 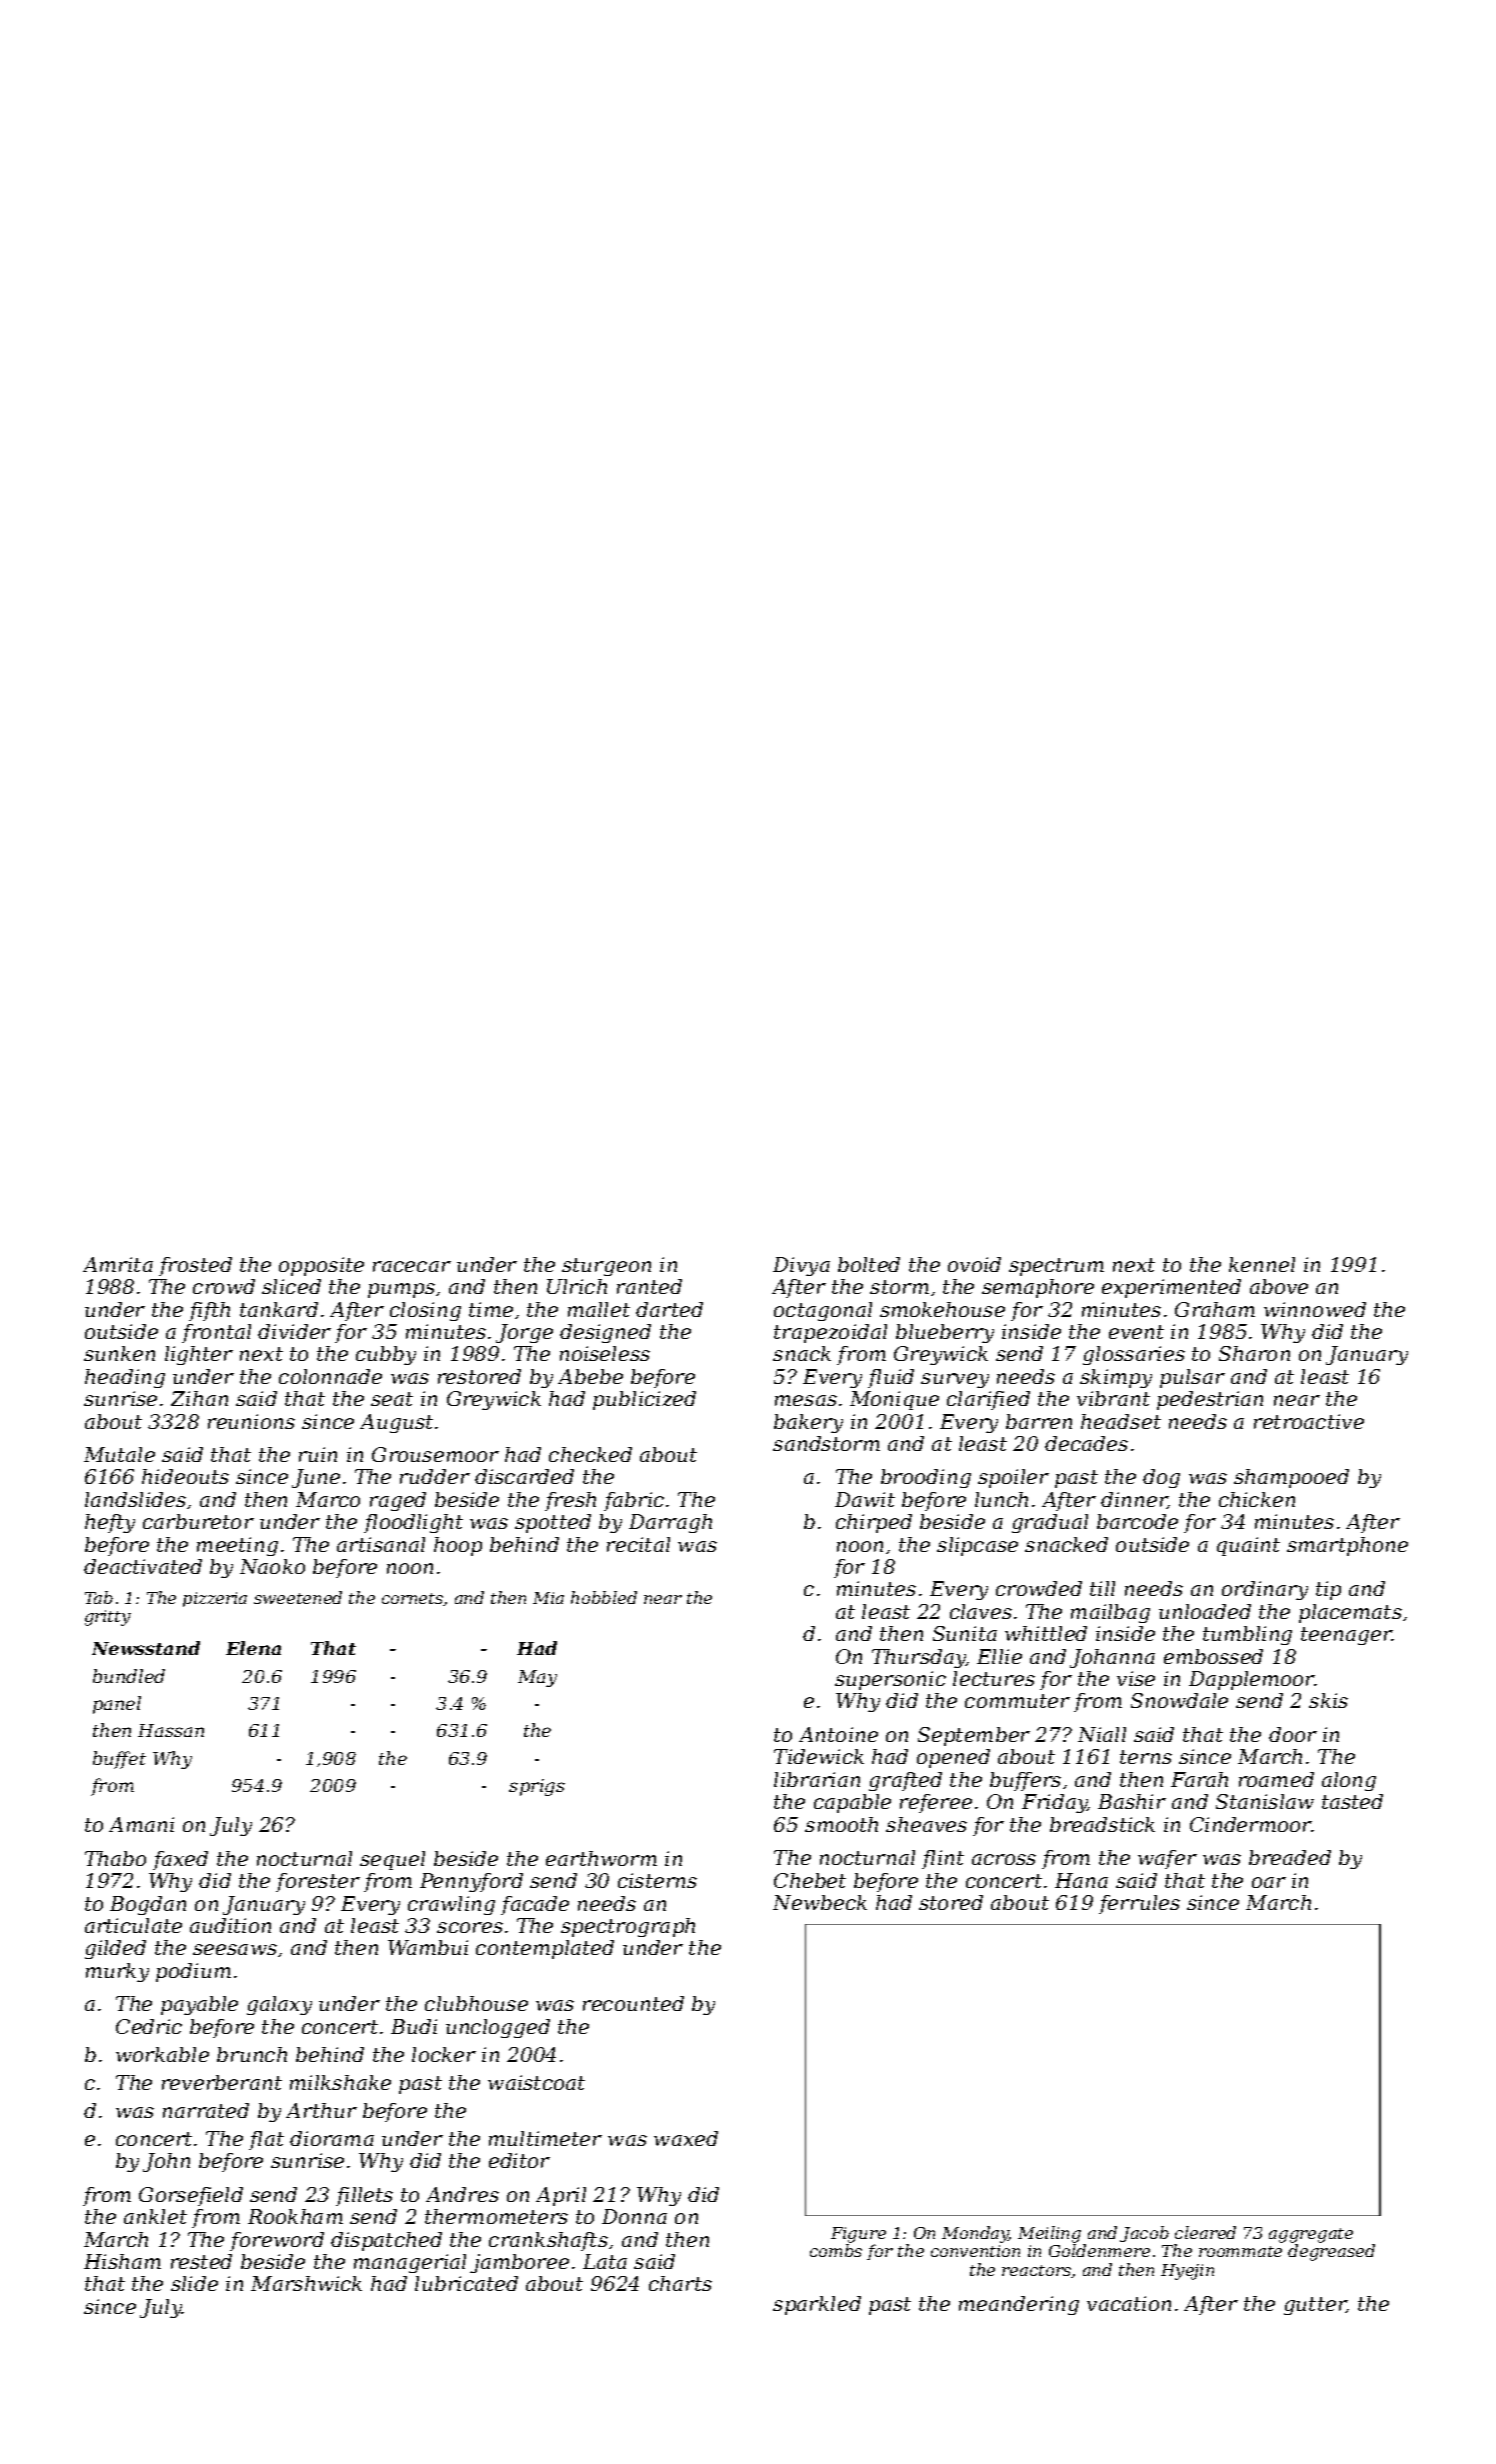 What do you see at coordinates (306, 2283) in the image?
I see `Marshwick` at bounding box center [306, 2283].
